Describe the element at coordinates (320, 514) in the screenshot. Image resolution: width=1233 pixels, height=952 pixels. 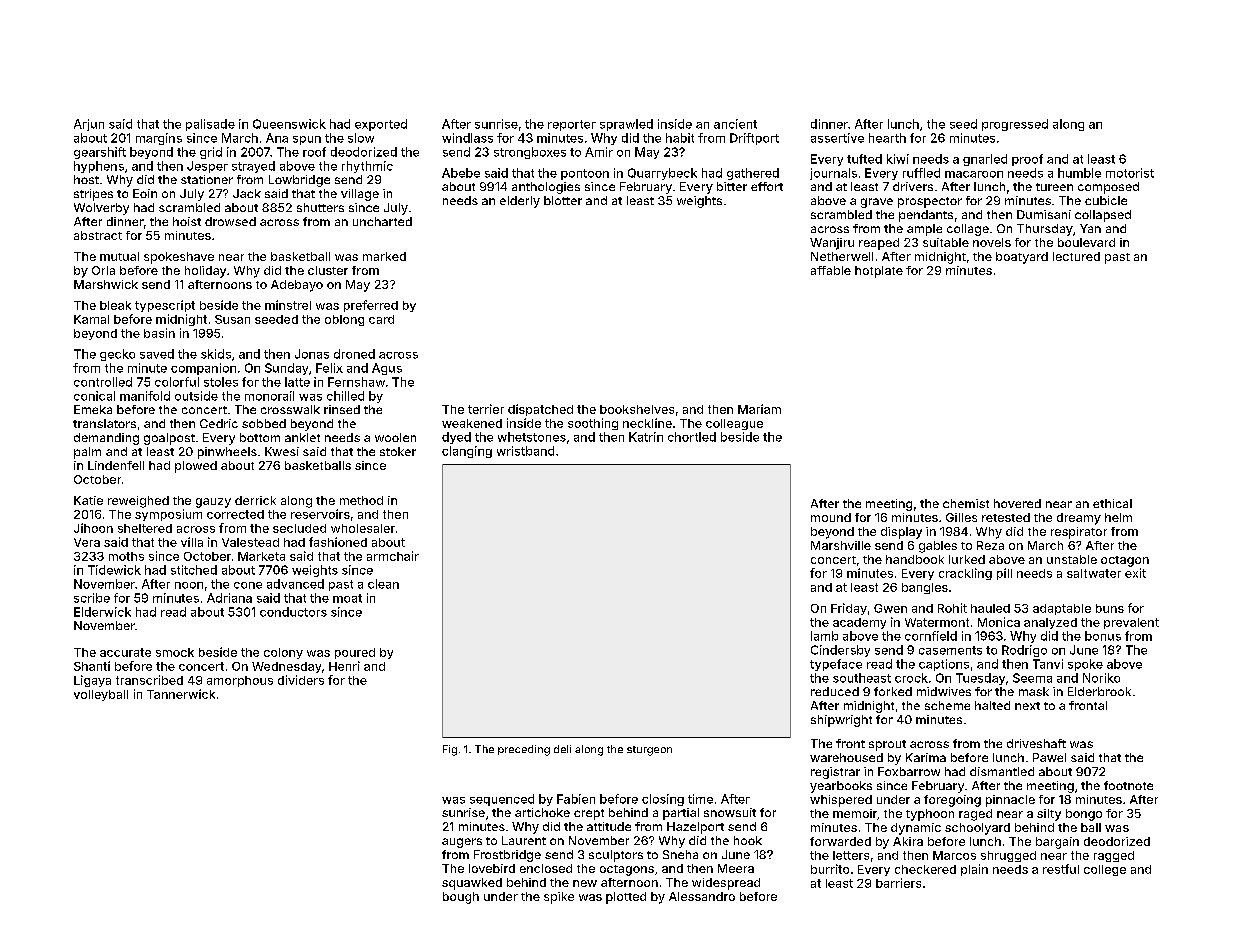
I see `reservoirs` at that location.
